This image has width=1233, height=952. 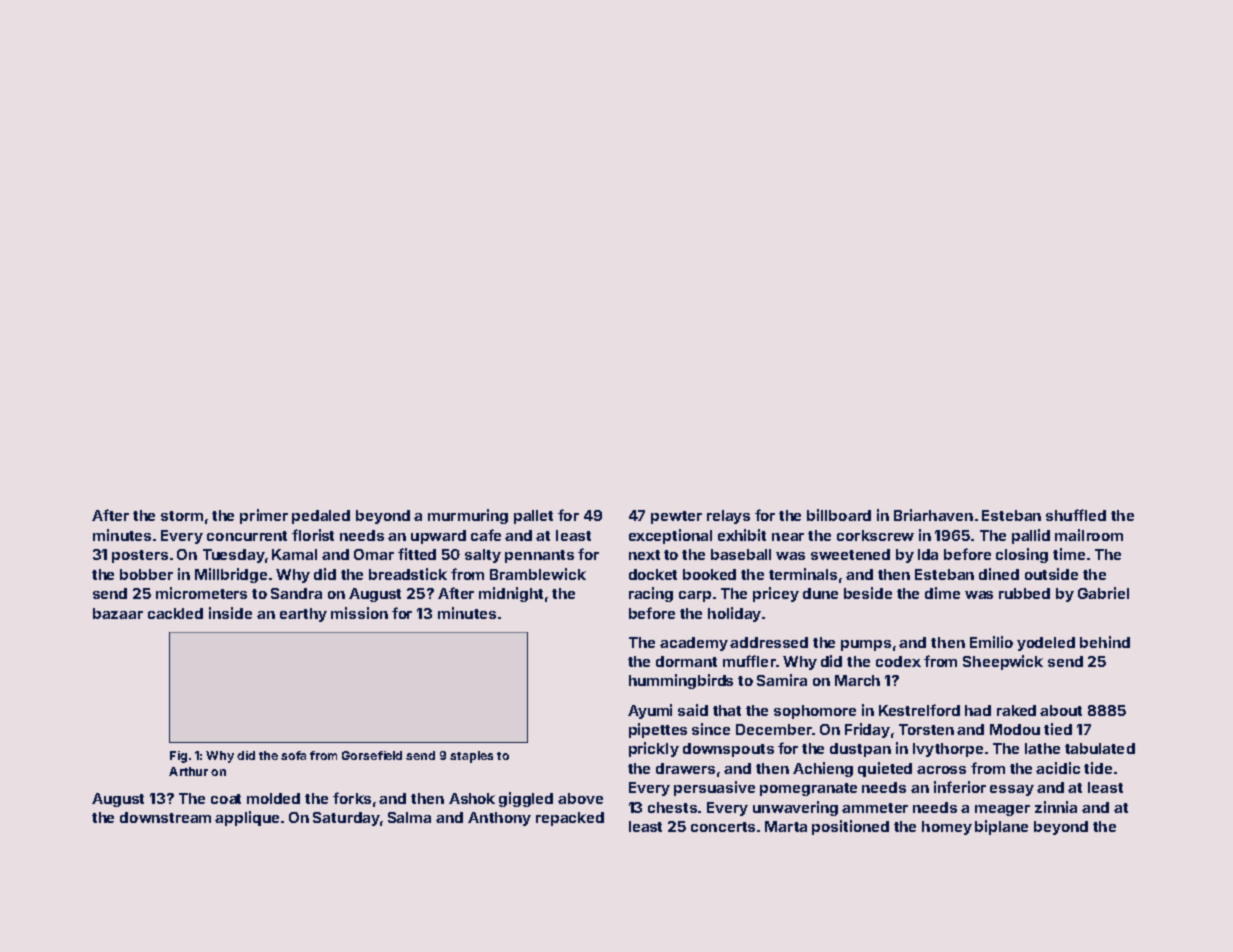 What do you see at coordinates (118, 613) in the image?
I see `bazaar` at bounding box center [118, 613].
